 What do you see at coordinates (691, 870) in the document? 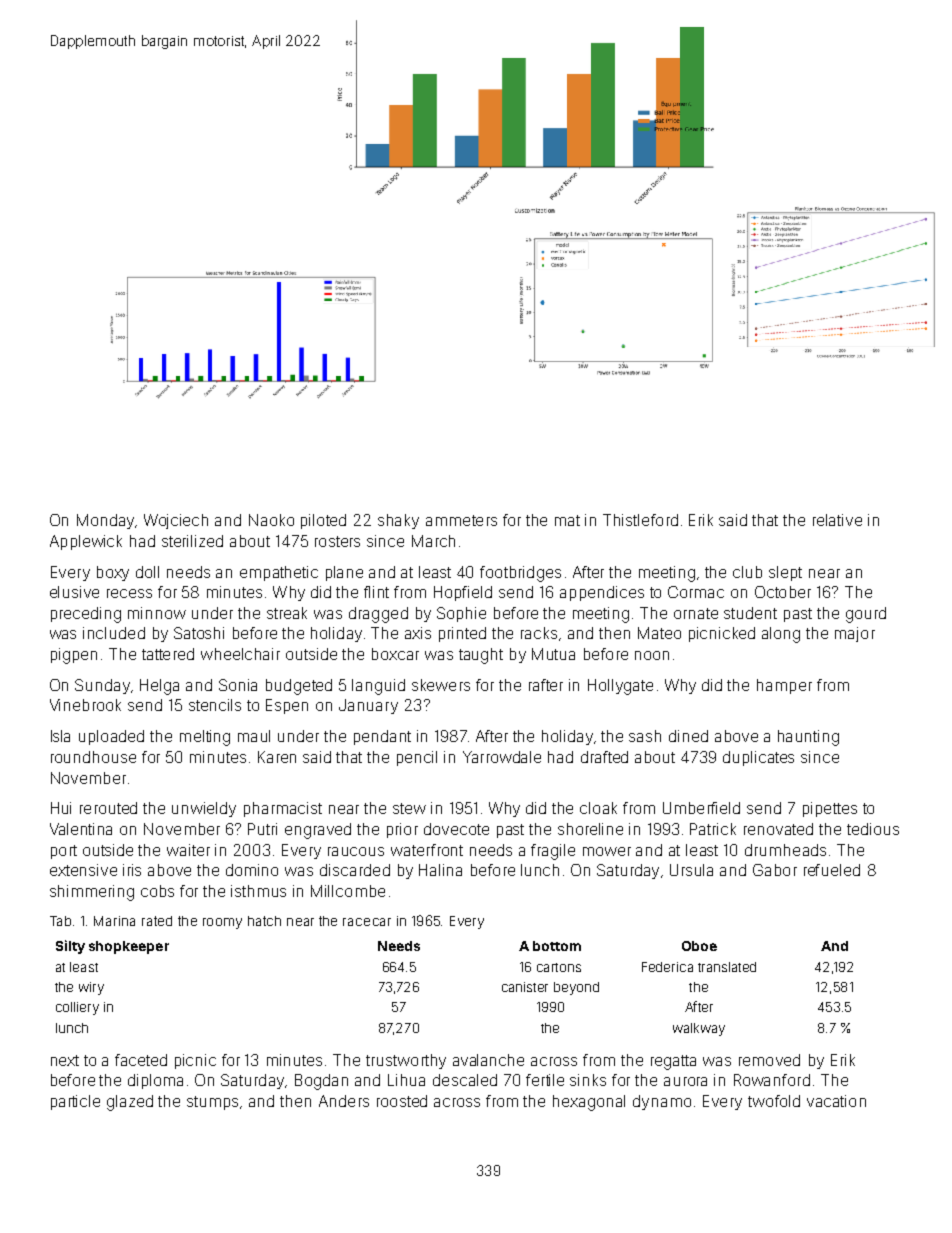
I see `Ursula` at bounding box center [691, 870].
